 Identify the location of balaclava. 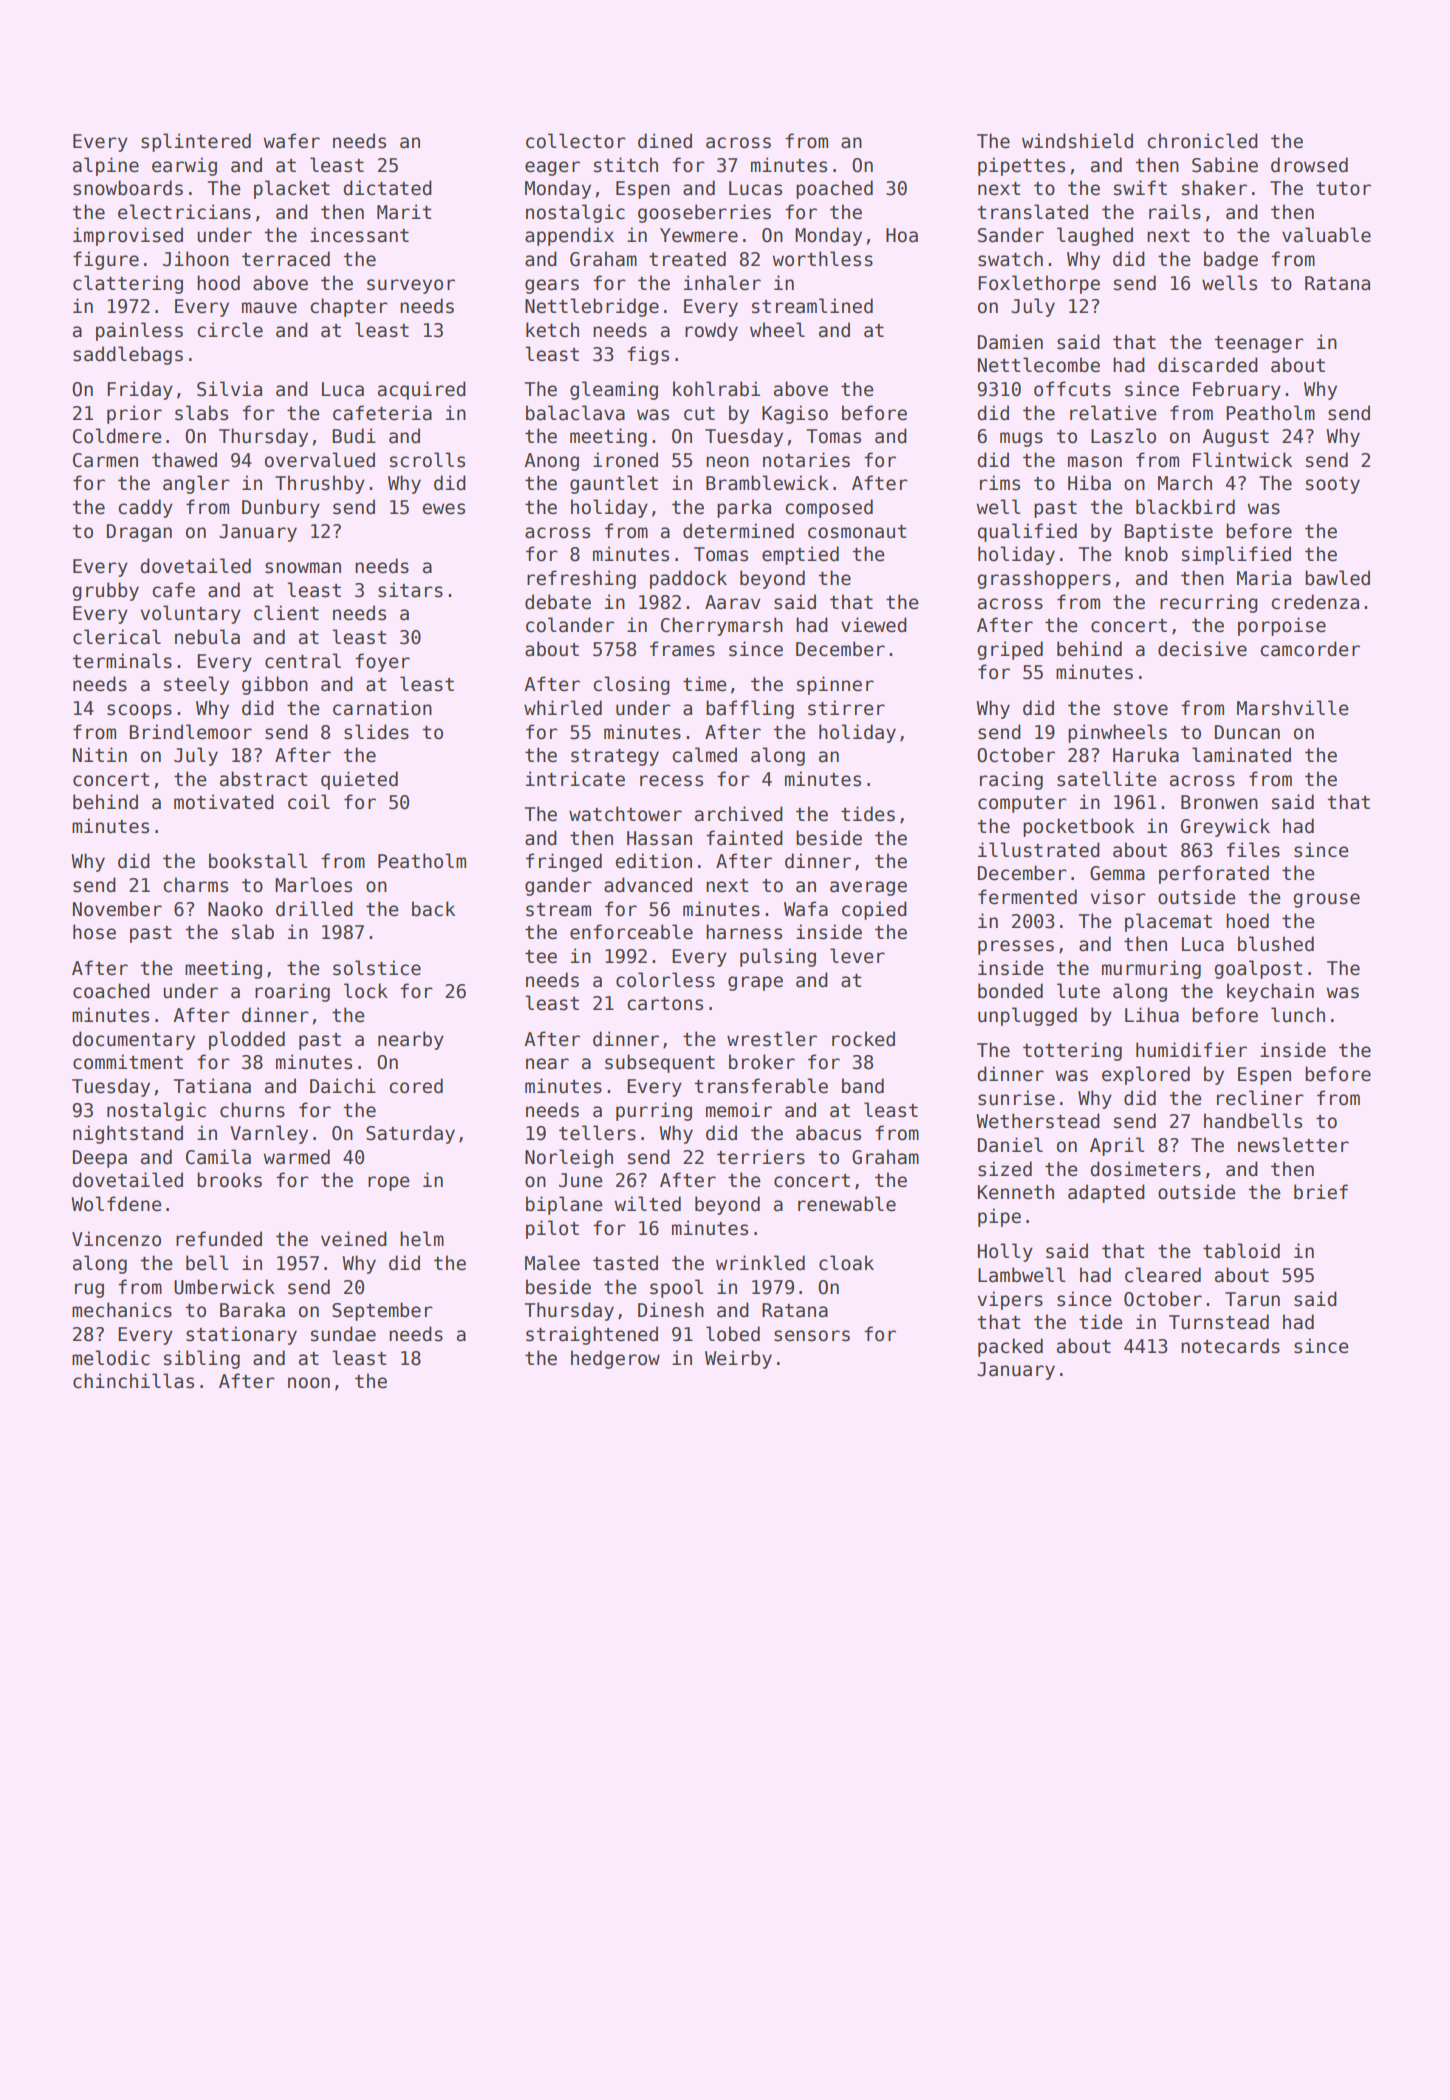
(575, 413).
